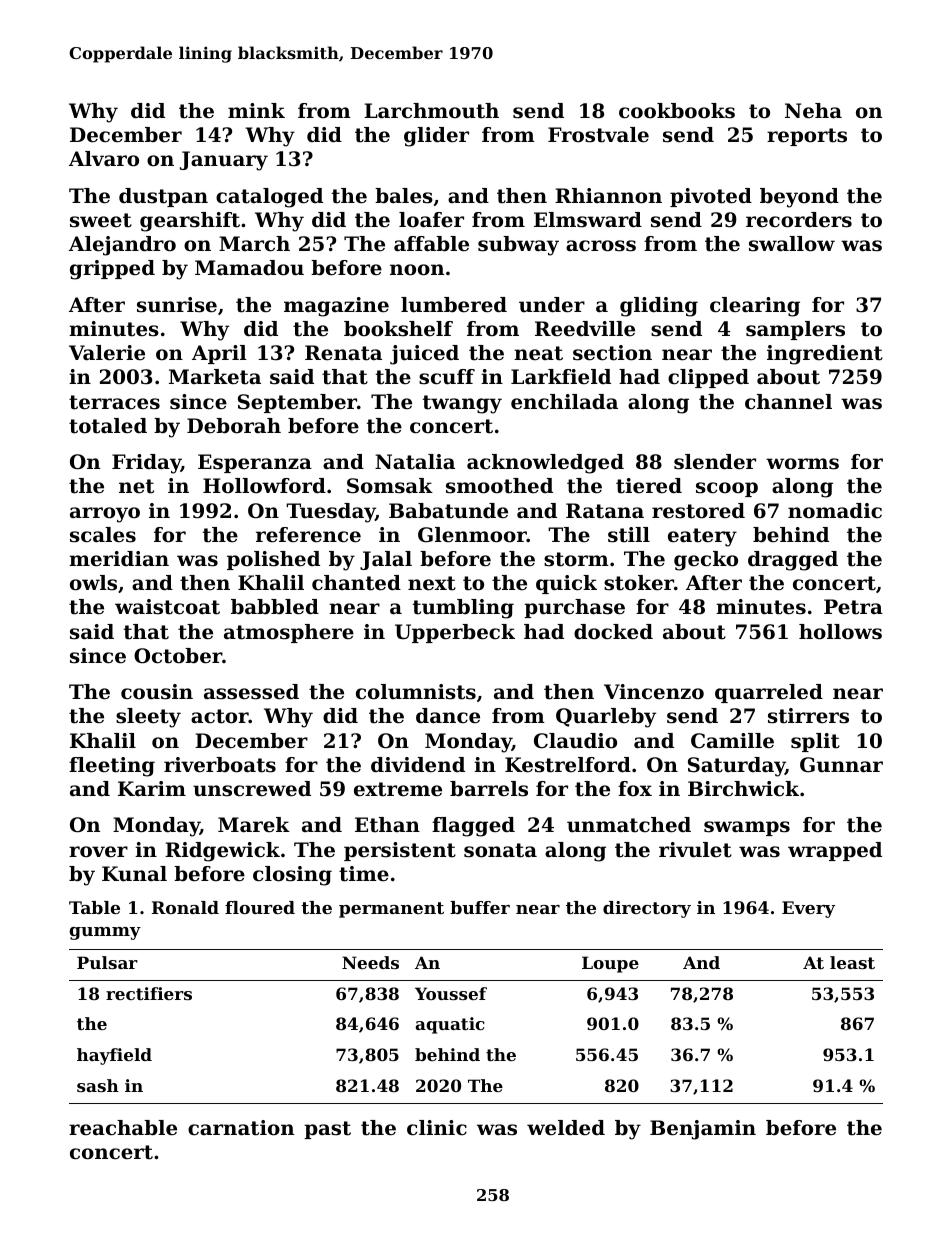 The image size is (952, 1233). What do you see at coordinates (256, 110) in the screenshot?
I see `mink` at bounding box center [256, 110].
